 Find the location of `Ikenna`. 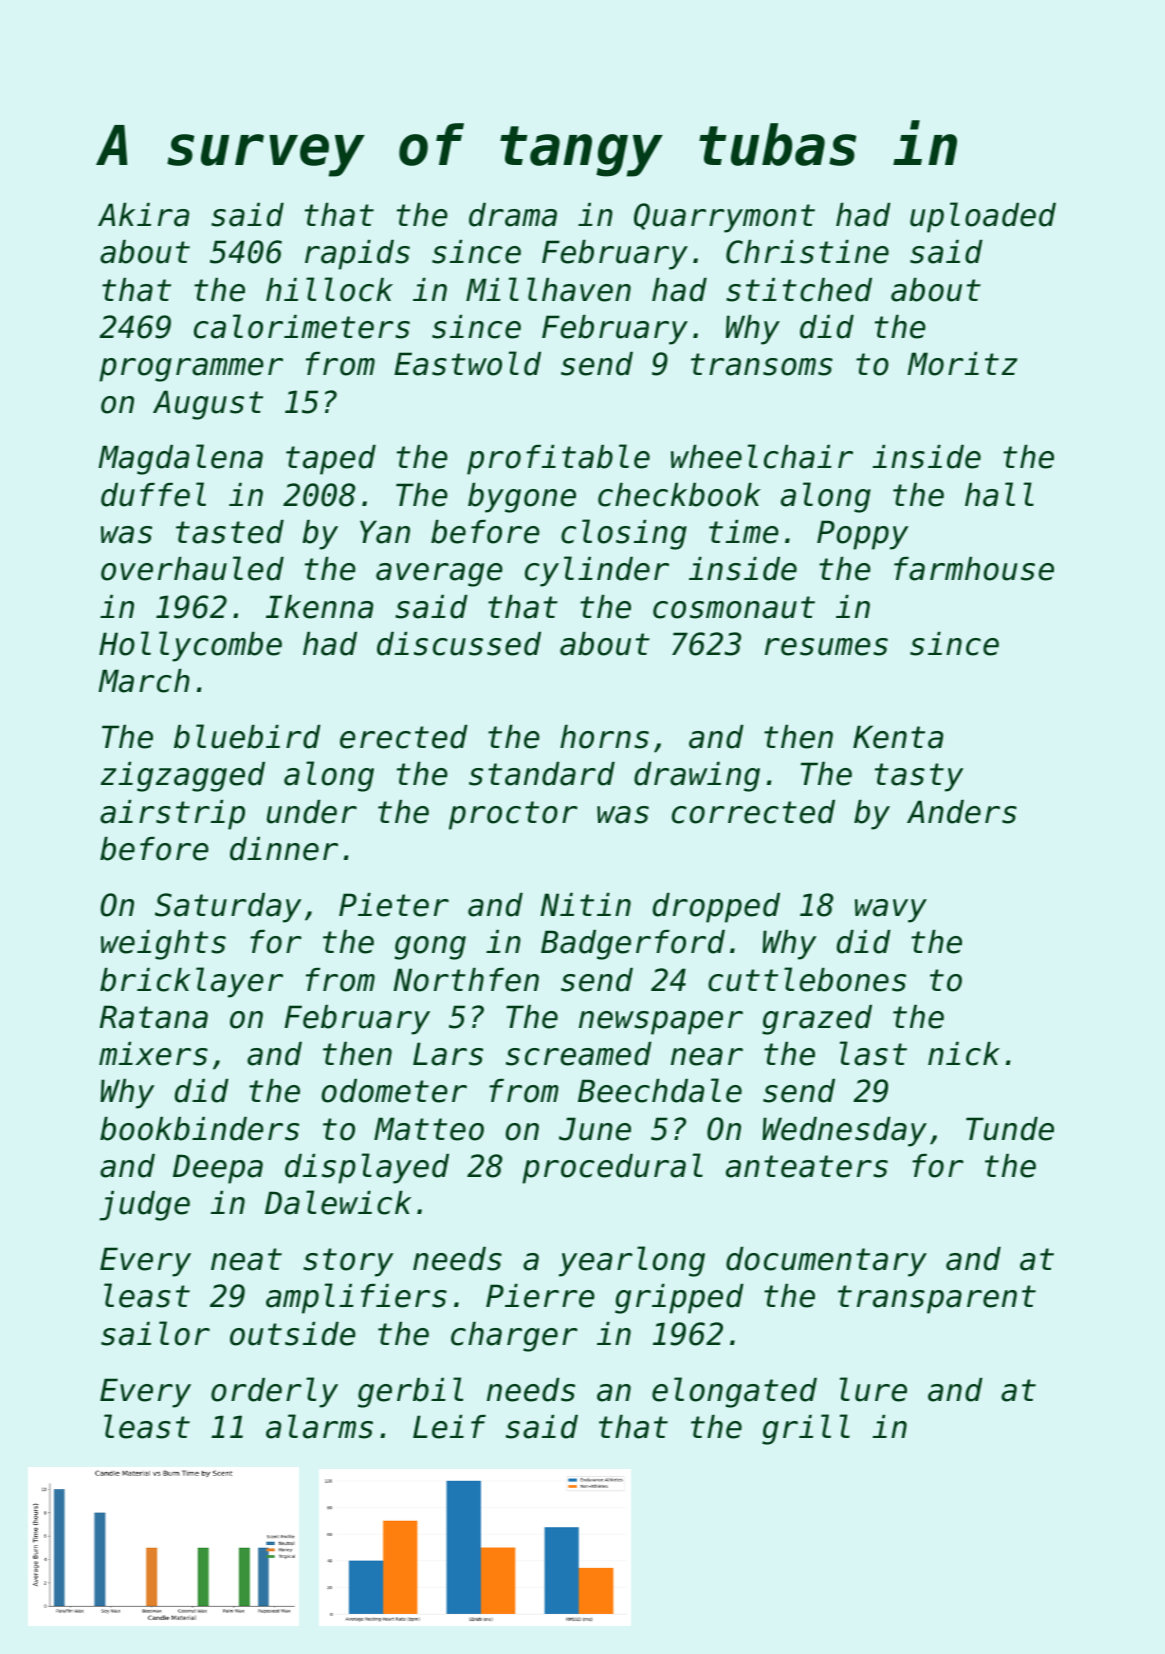

Ikenna is located at coordinates (319, 607).
